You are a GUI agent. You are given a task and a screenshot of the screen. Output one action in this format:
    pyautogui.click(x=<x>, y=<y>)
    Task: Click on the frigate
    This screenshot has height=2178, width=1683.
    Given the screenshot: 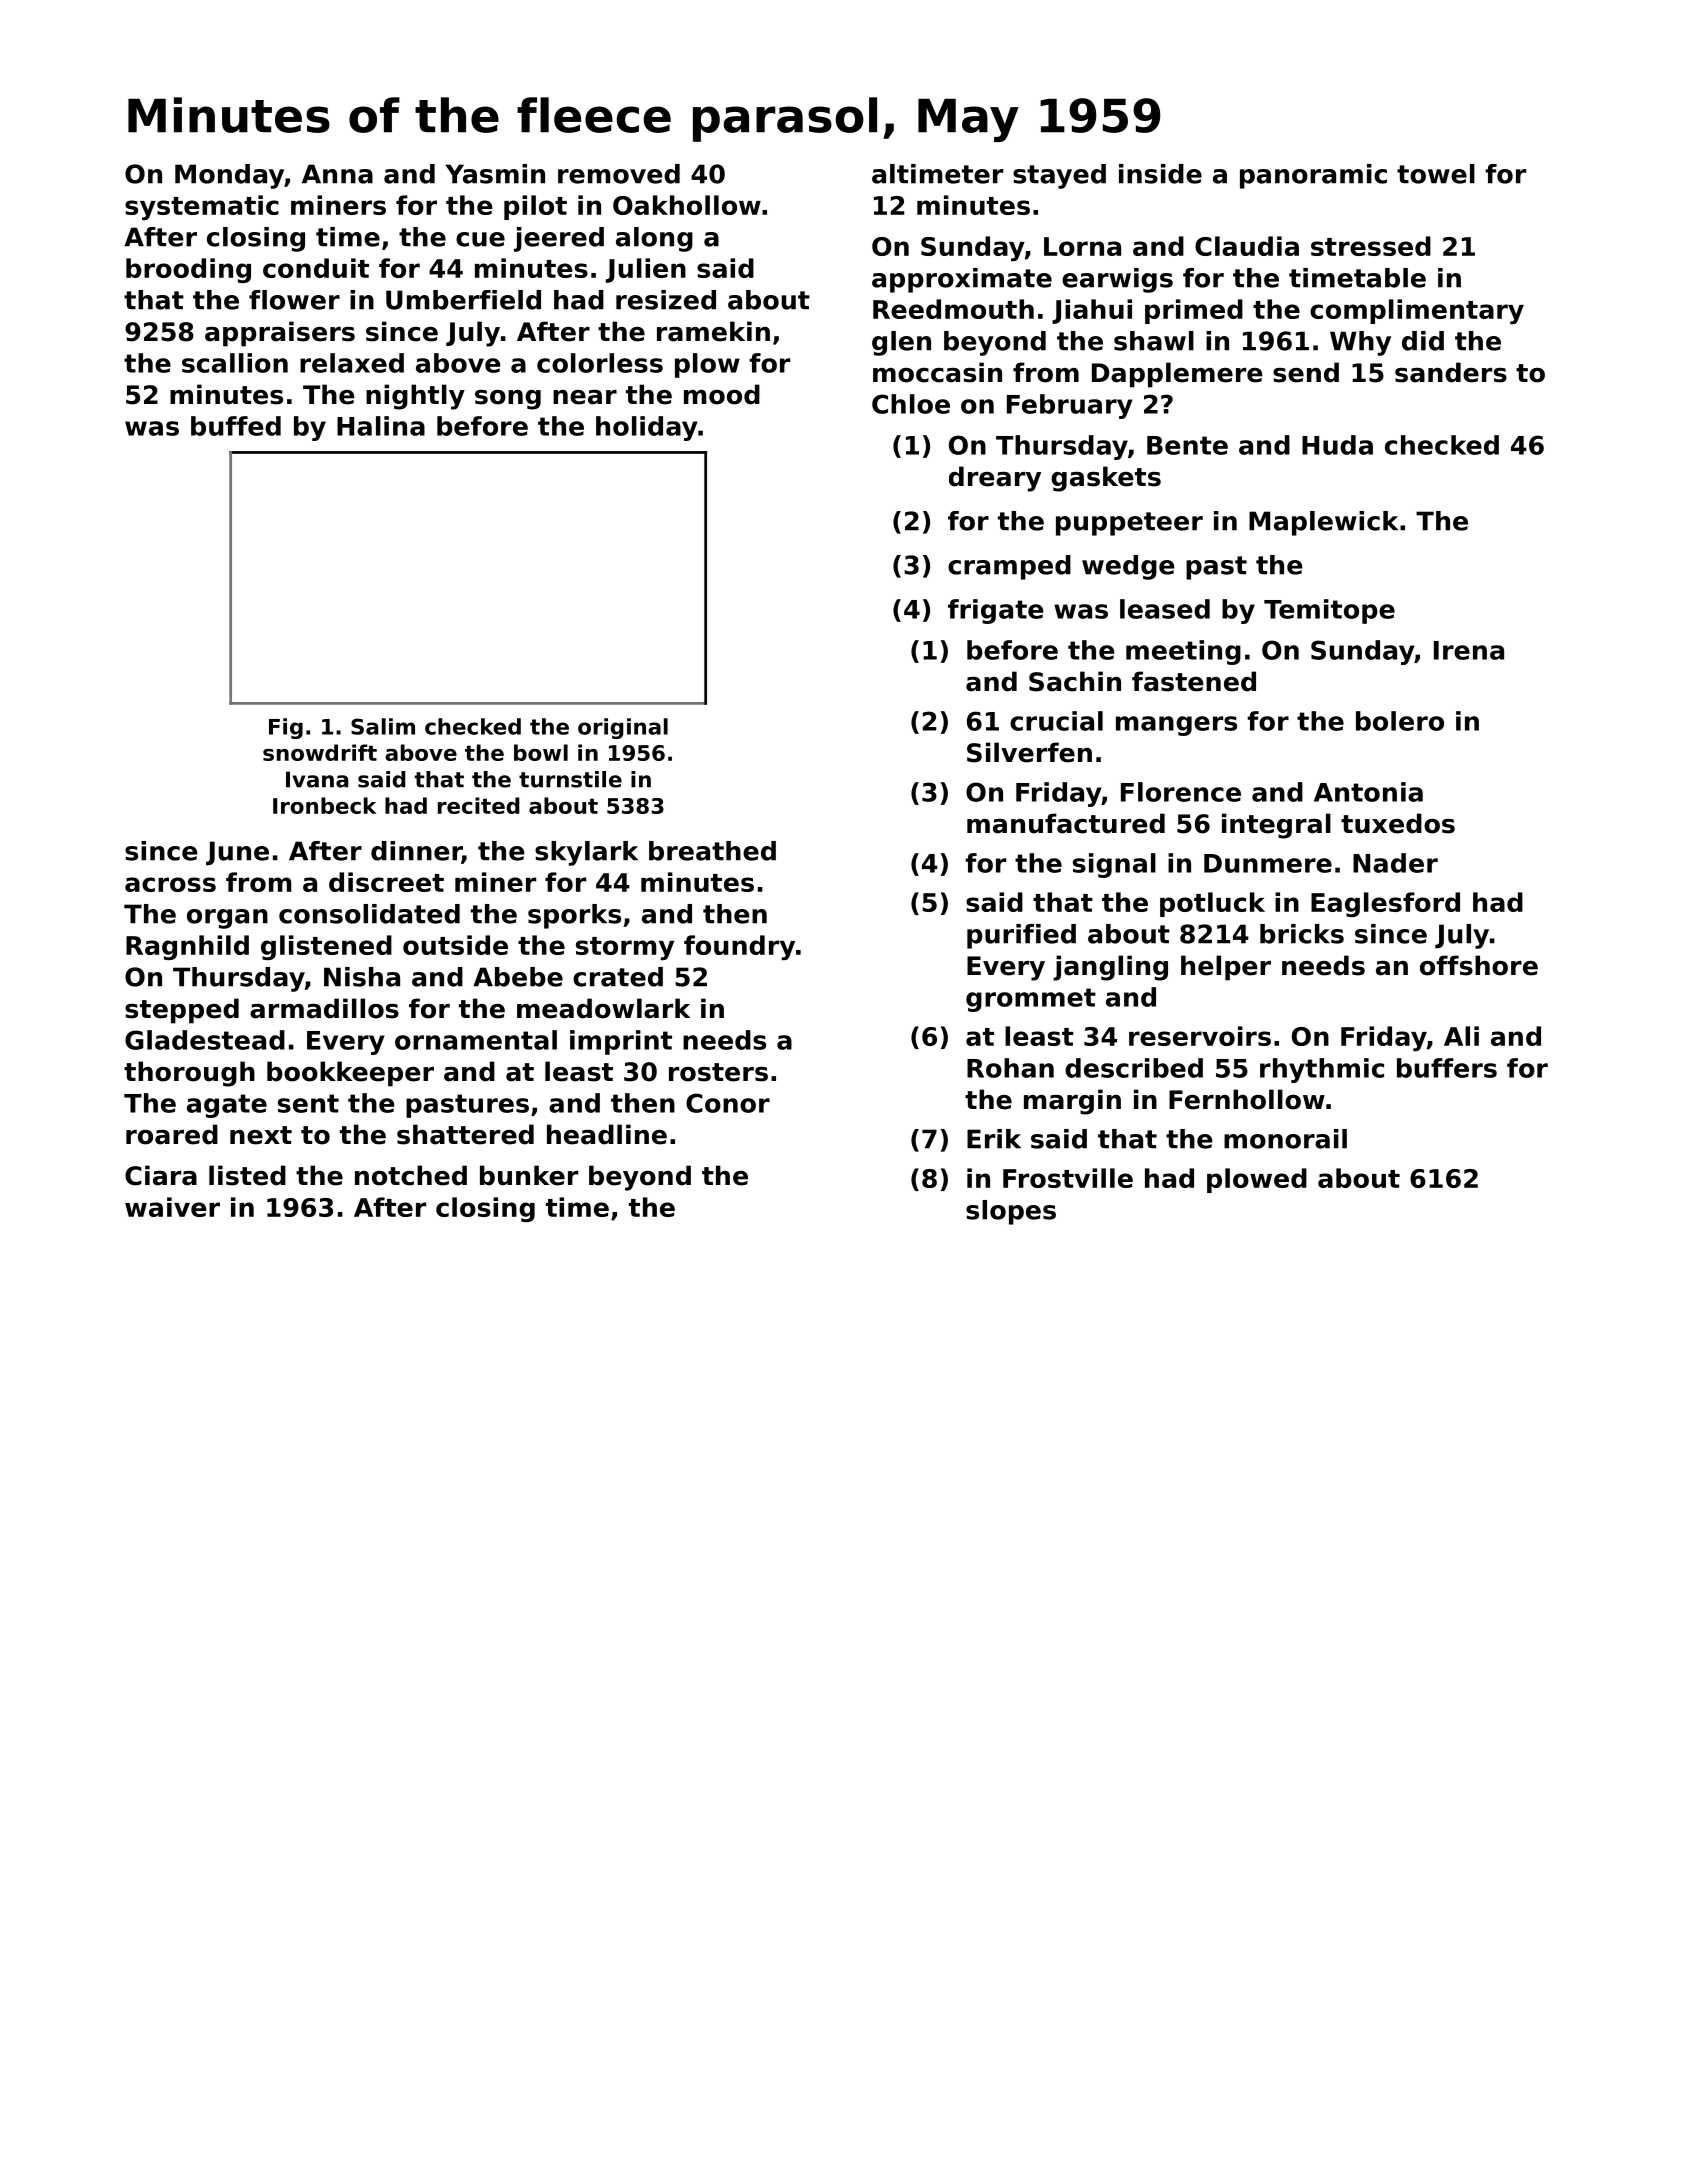 What is the action you would take?
    pyautogui.click(x=996, y=611)
